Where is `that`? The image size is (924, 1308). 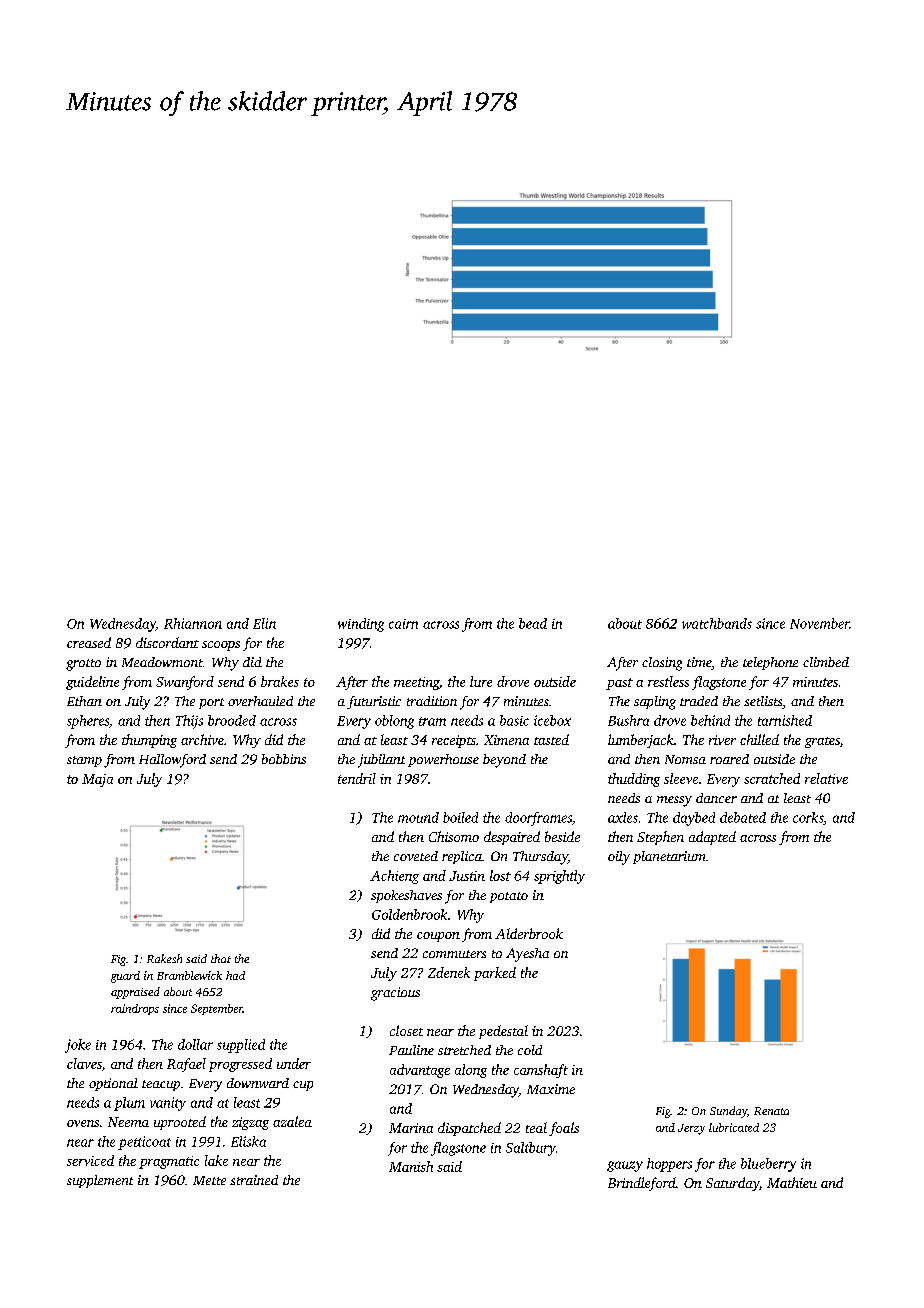 that is located at coordinates (221, 958).
